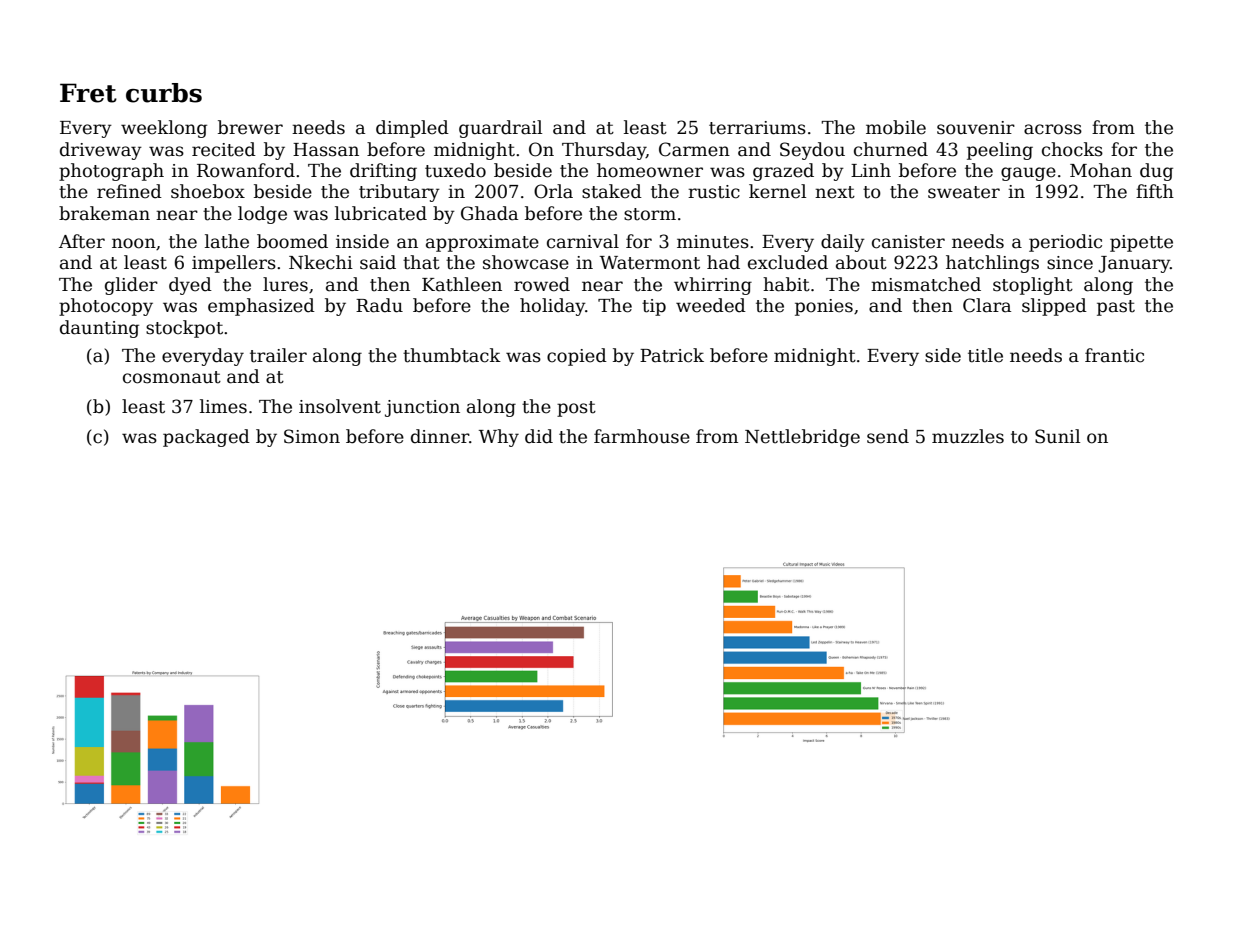 This image has height=952, width=1233. I want to click on curbs, so click(164, 93).
